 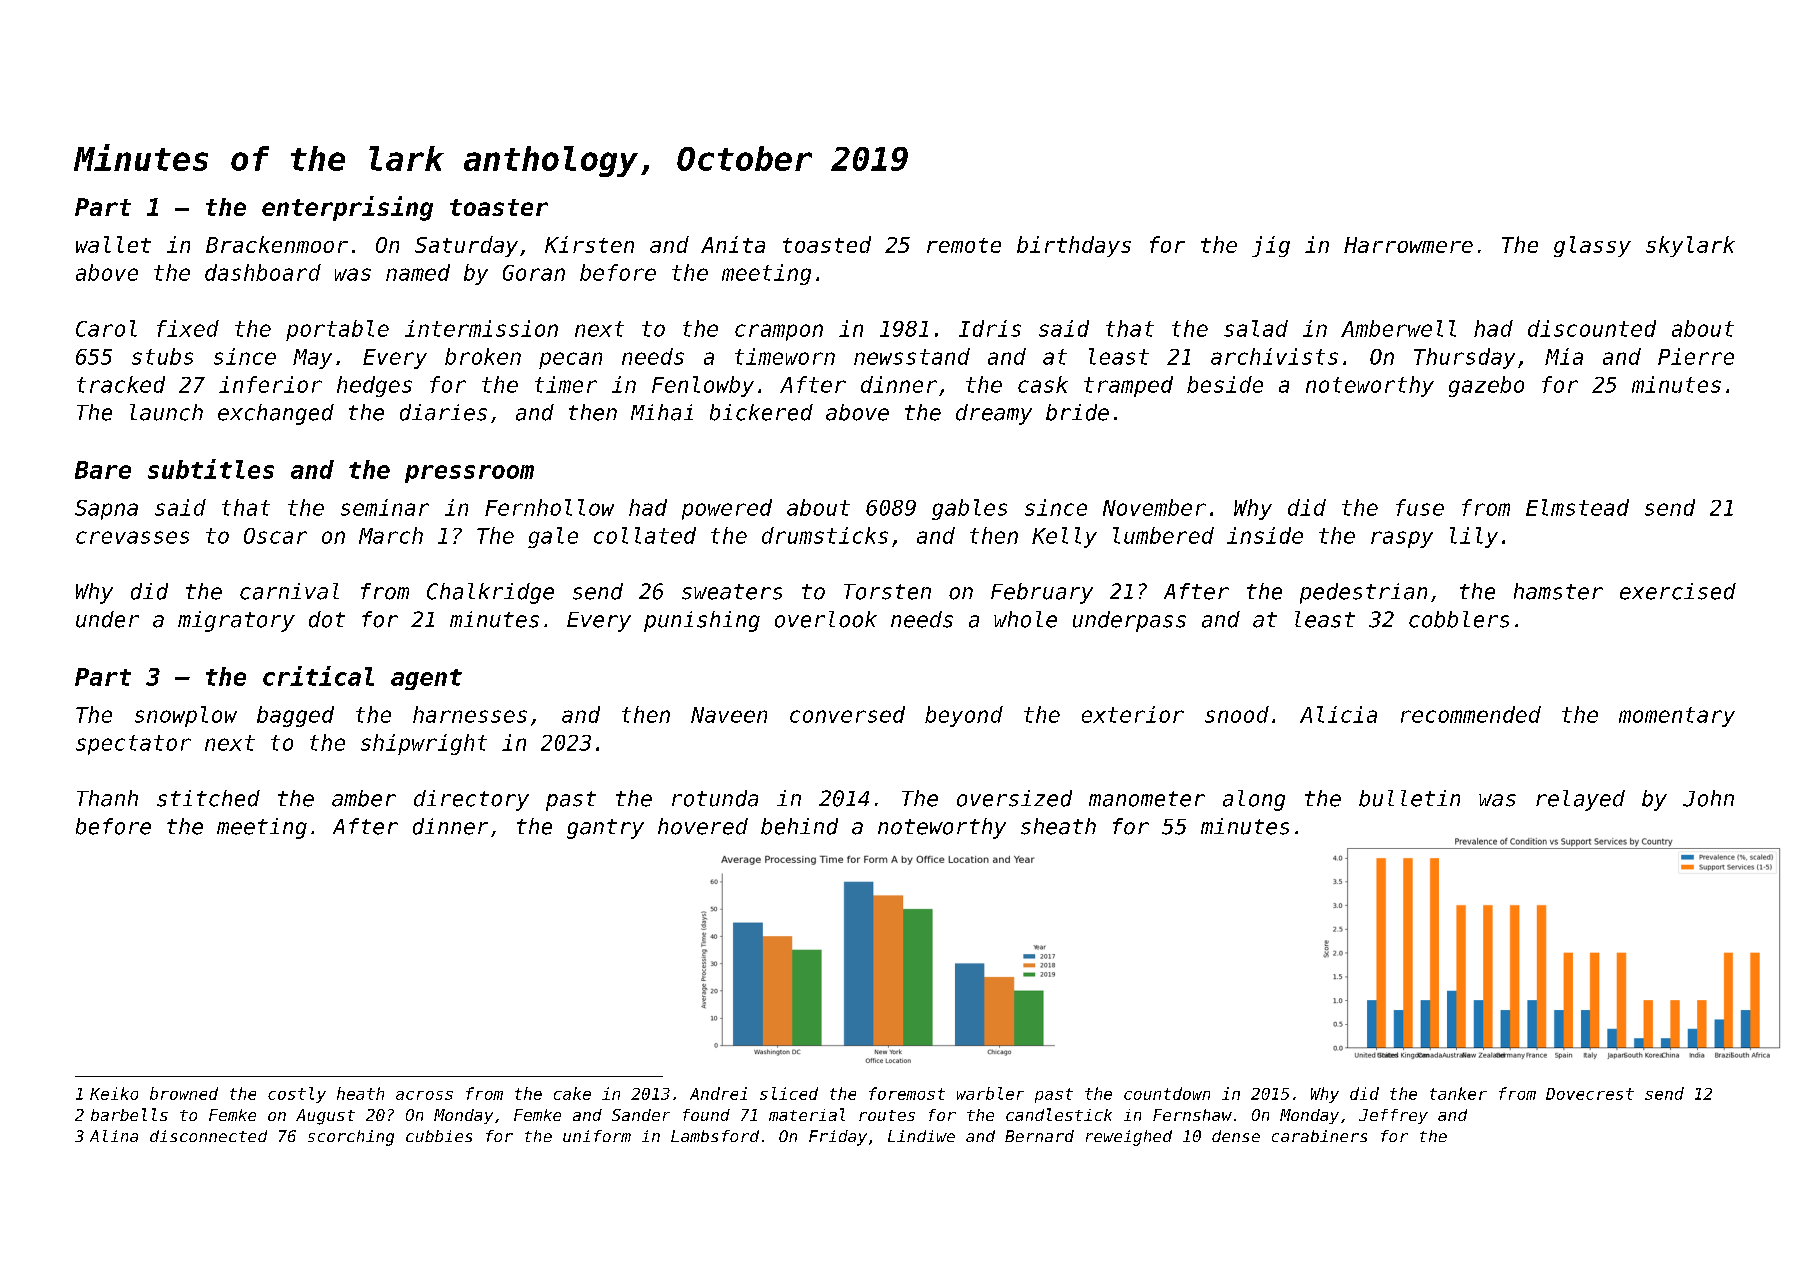 What do you see at coordinates (1363, 593) in the document?
I see `pedestrian` at bounding box center [1363, 593].
